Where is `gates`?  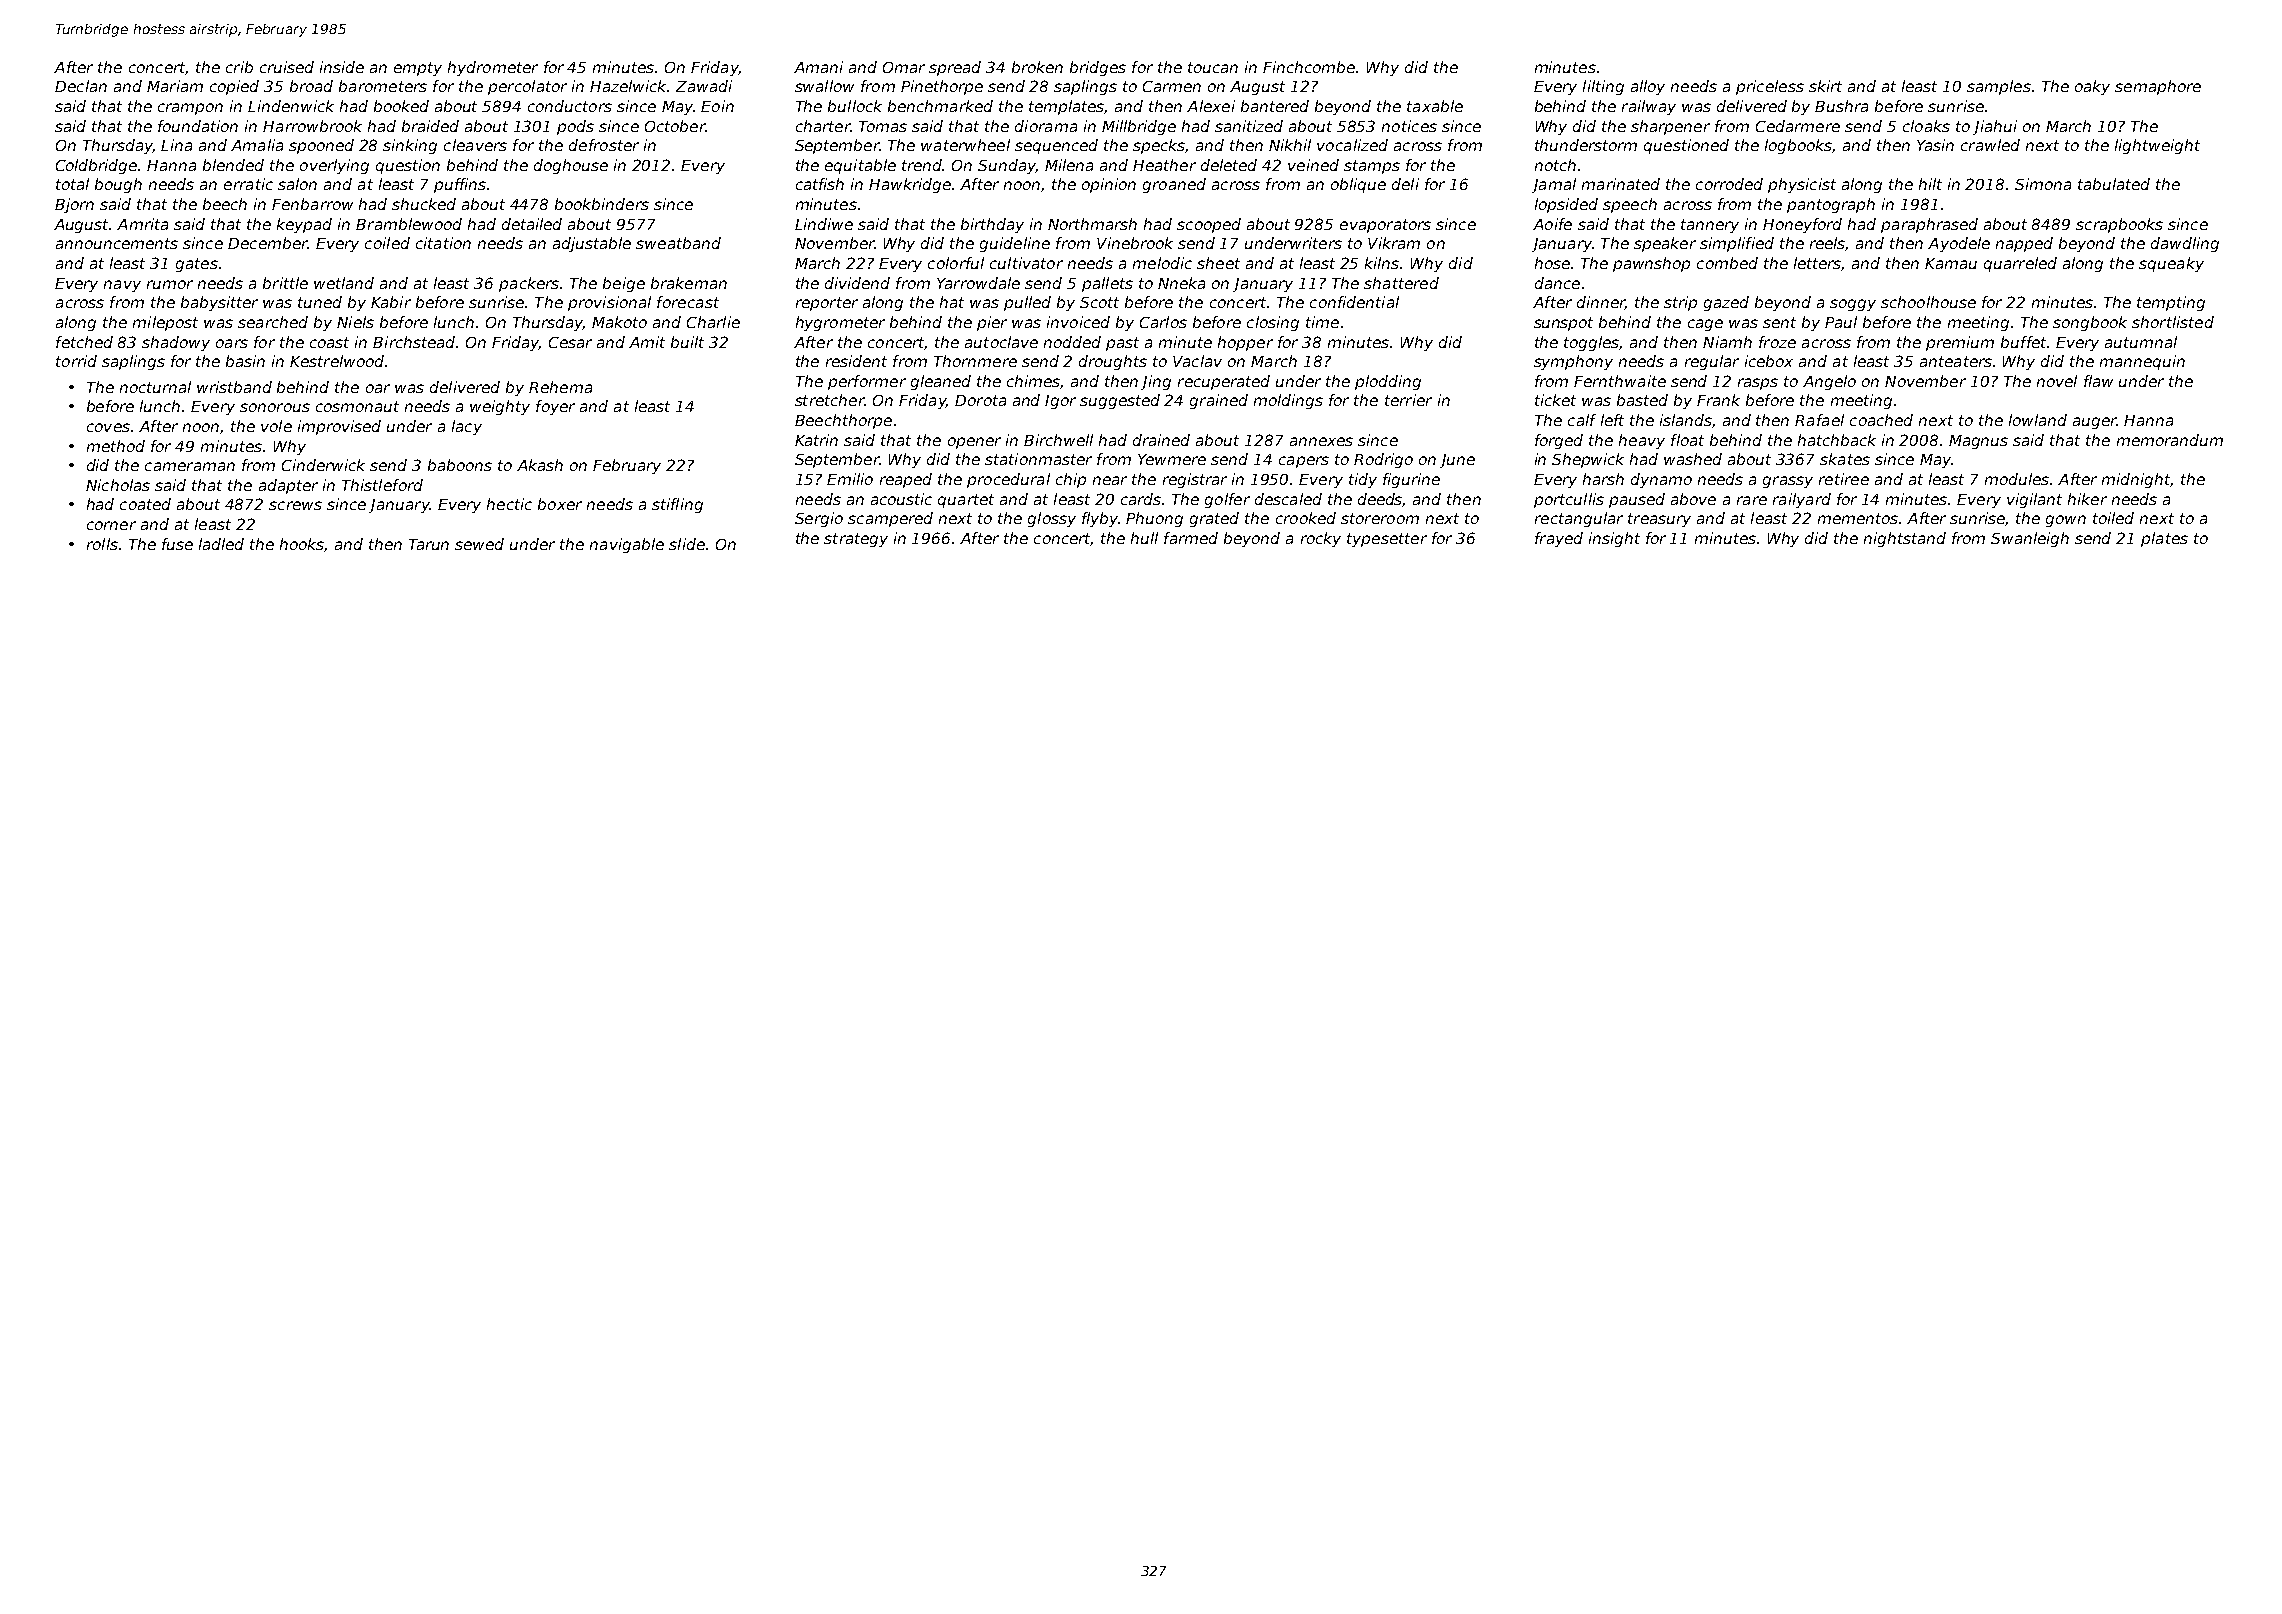 gates is located at coordinates (197, 265).
